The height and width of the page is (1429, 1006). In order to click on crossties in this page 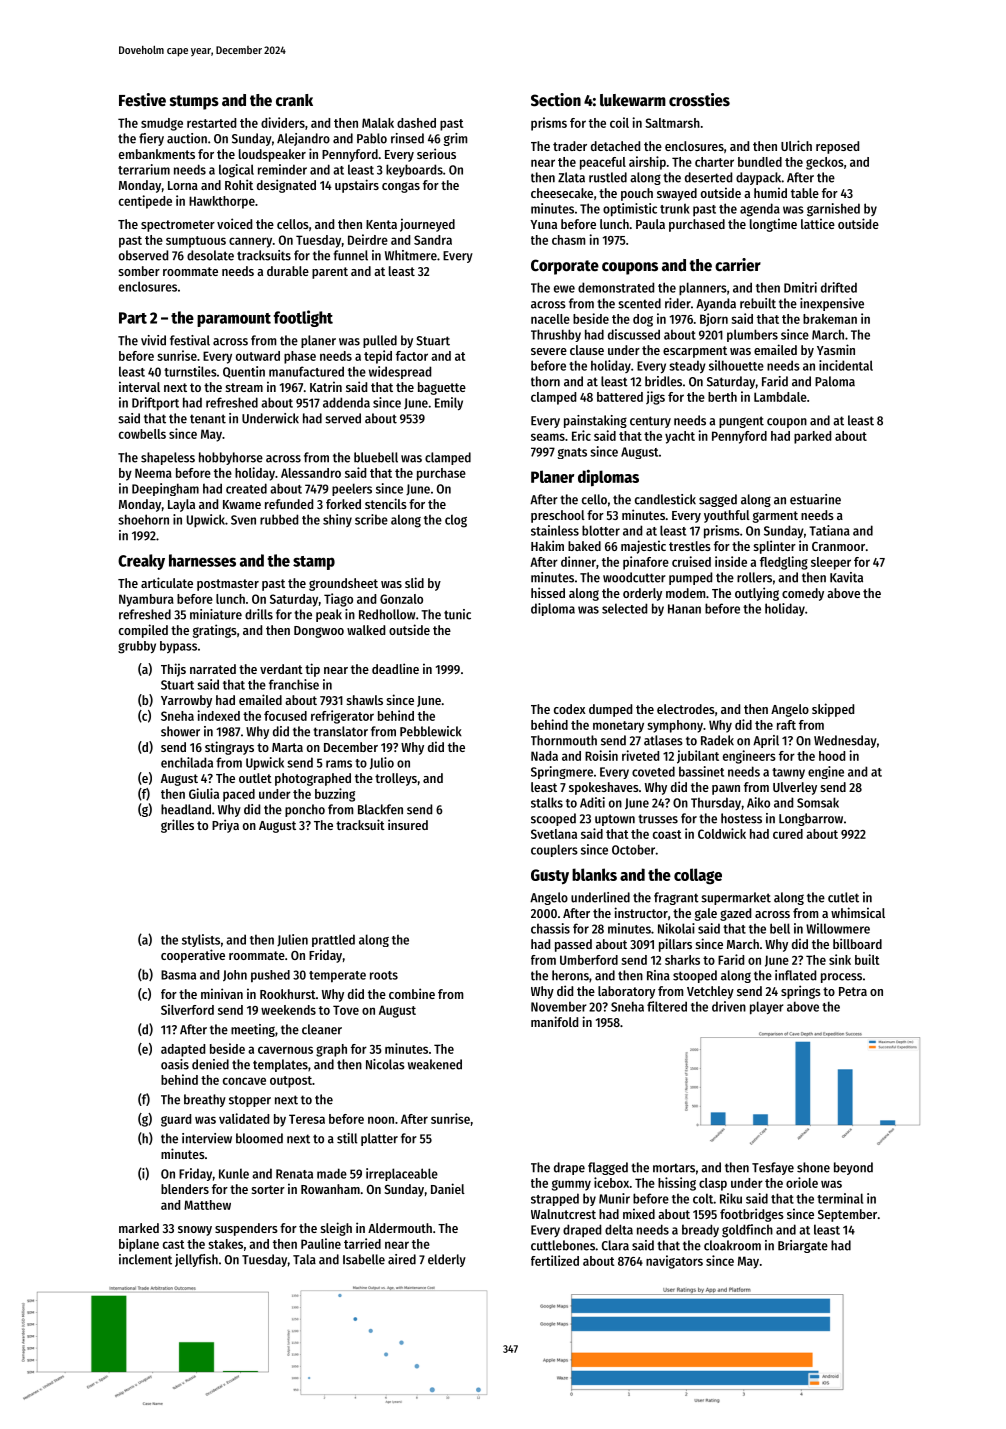, I will do `click(699, 100)`.
